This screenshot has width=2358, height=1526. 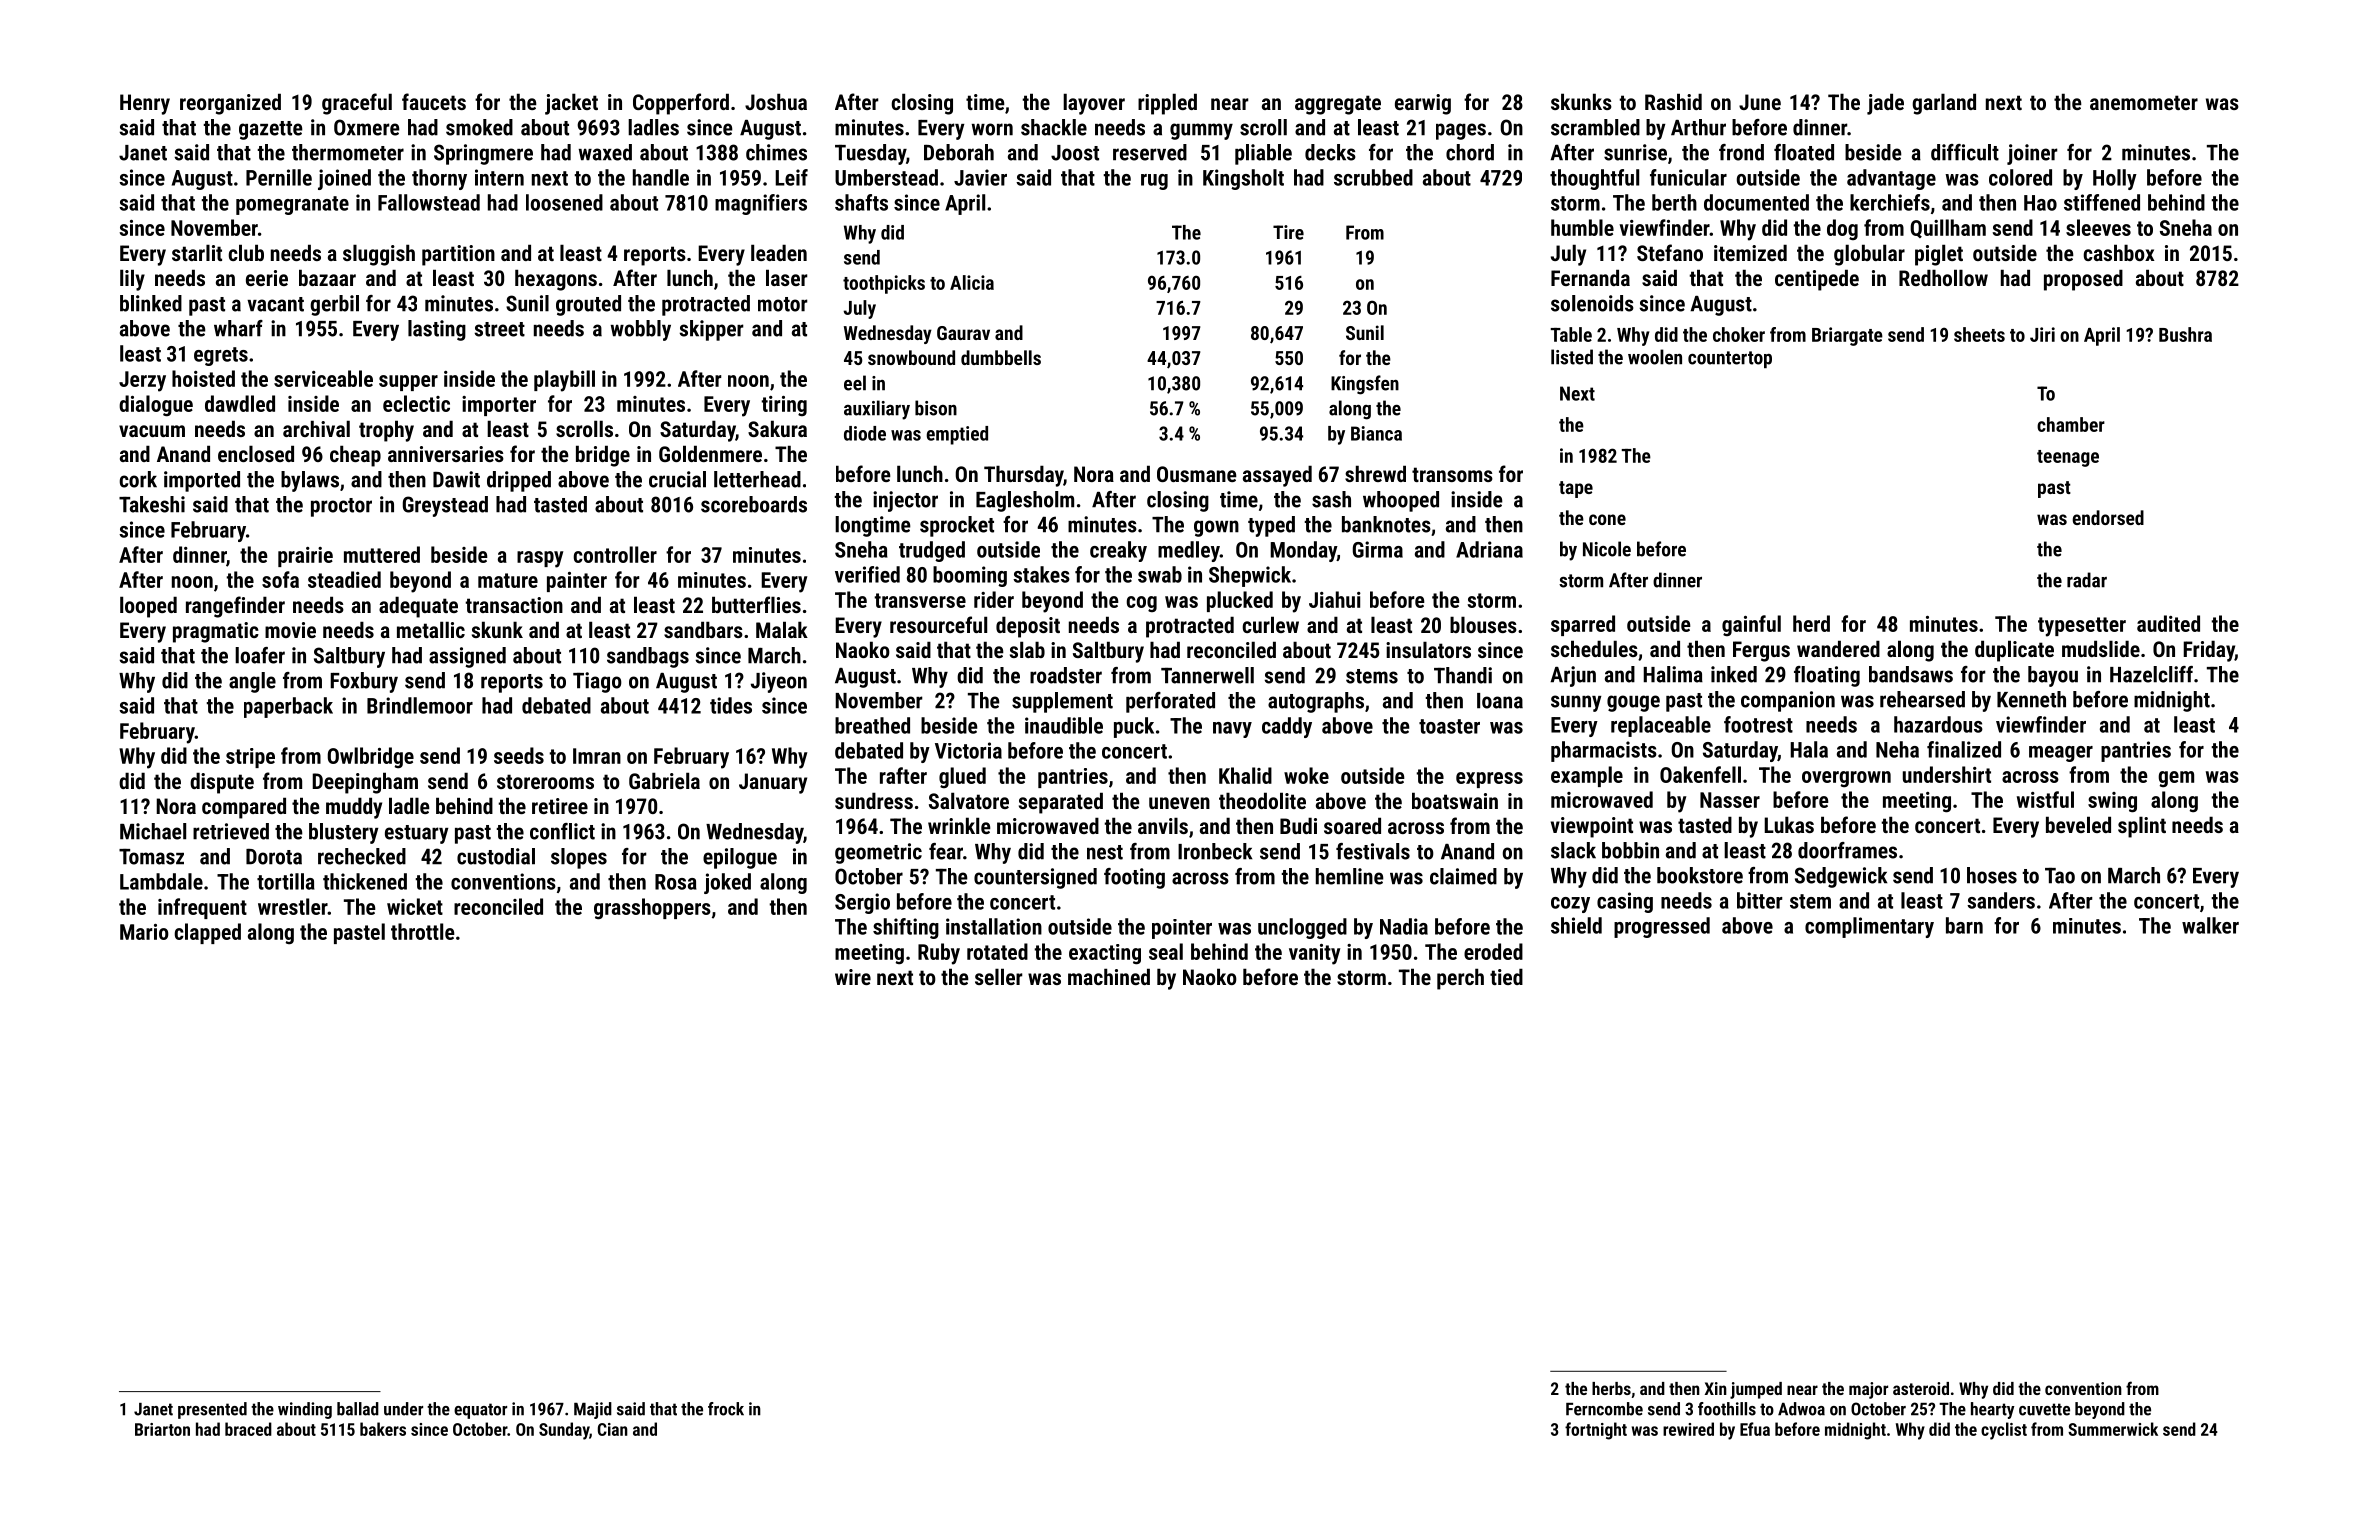 What do you see at coordinates (1001, 357) in the screenshot?
I see `dumbbells` at bounding box center [1001, 357].
